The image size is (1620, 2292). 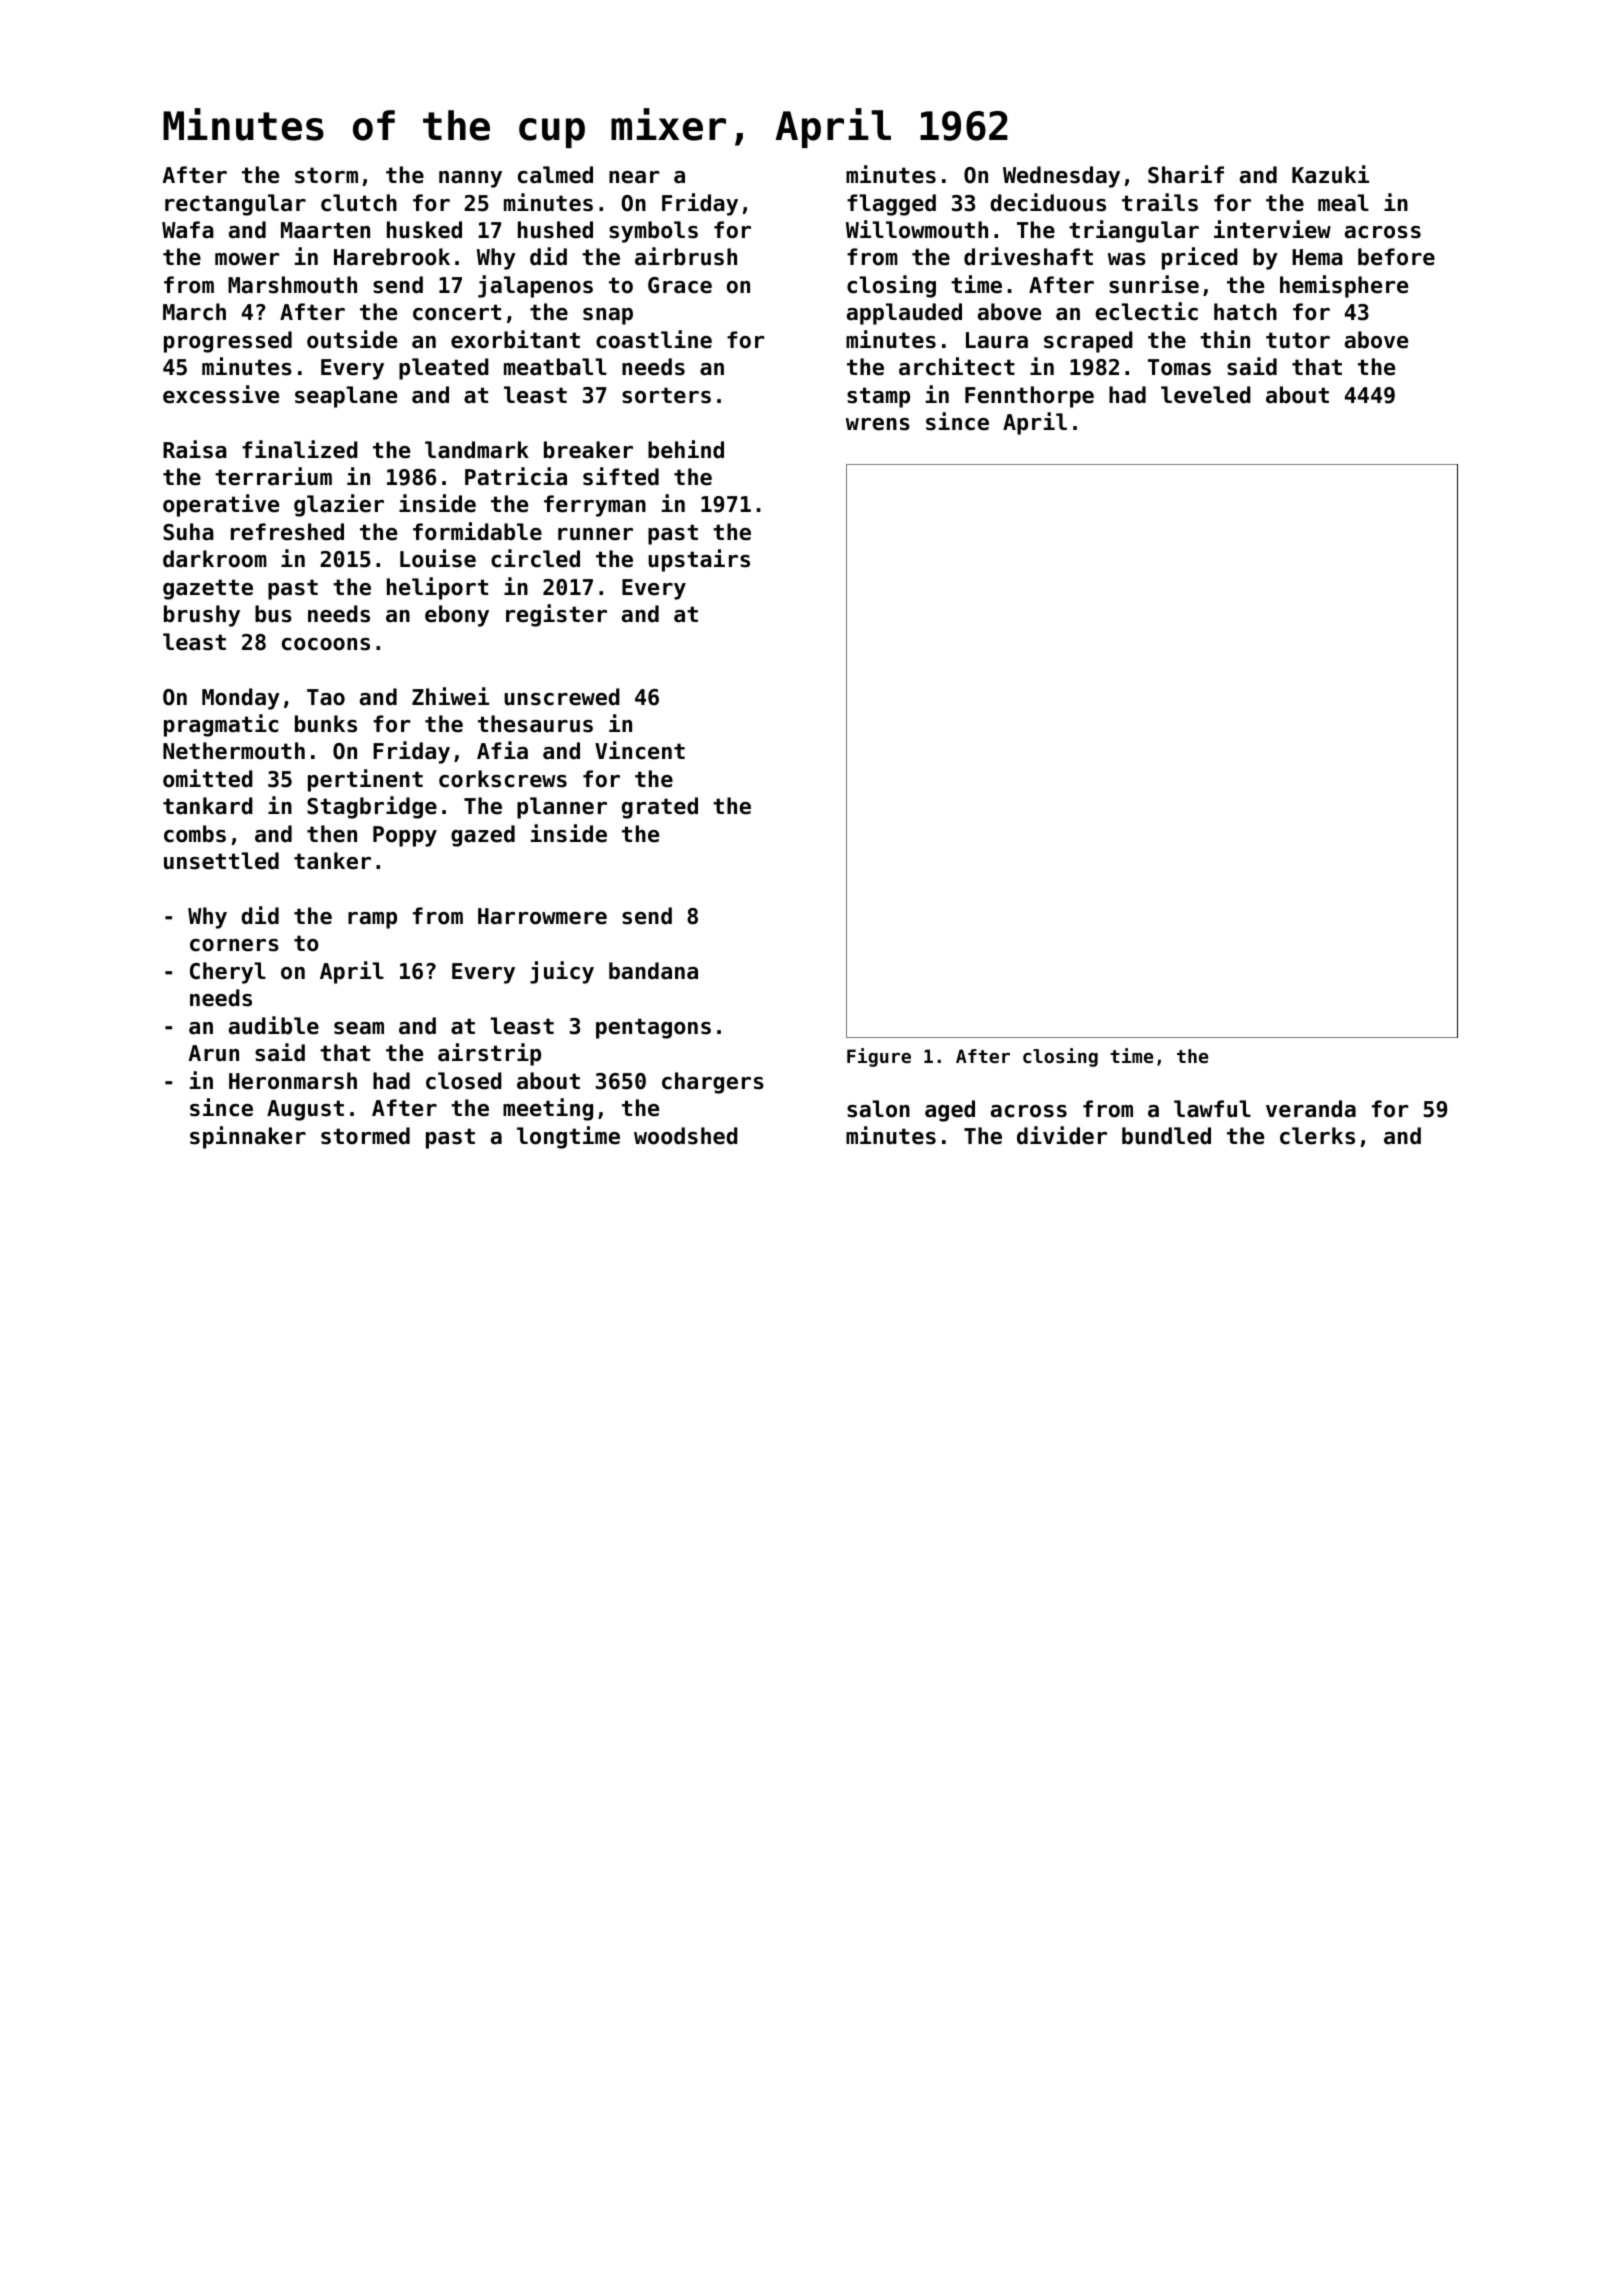 What do you see at coordinates (660, 808) in the image?
I see `grated` at bounding box center [660, 808].
